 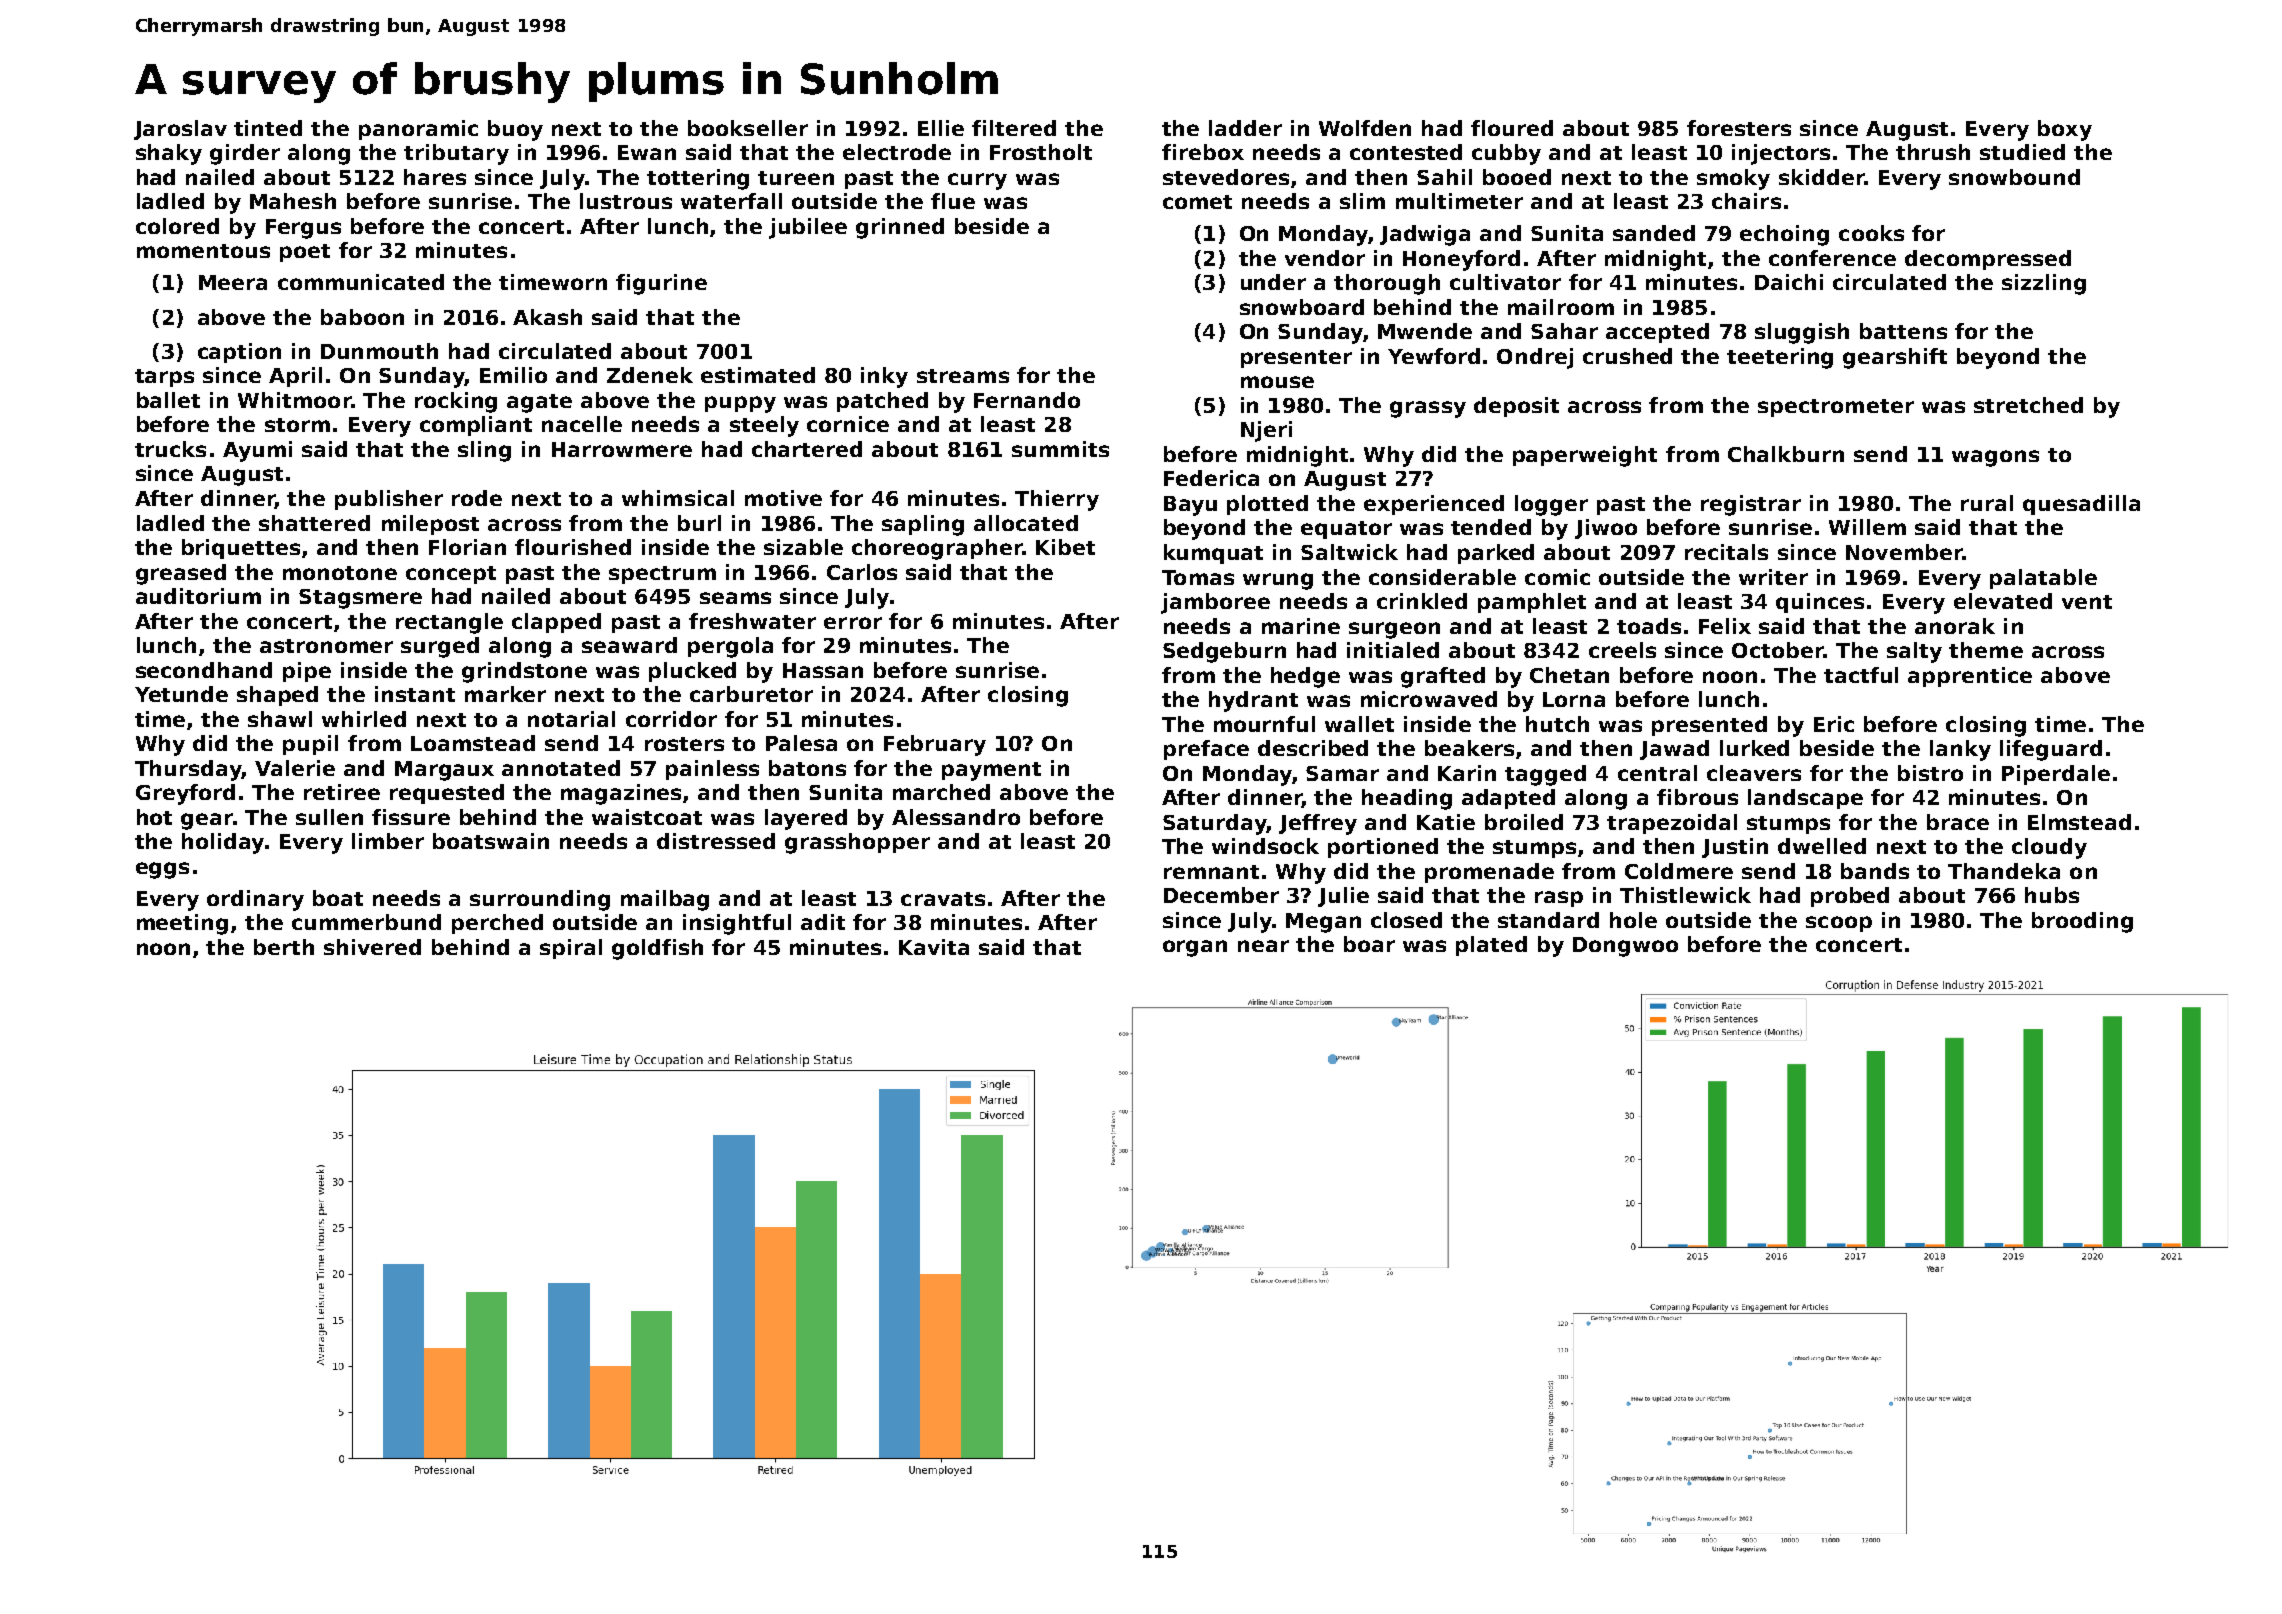 What do you see at coordinates (1428, 409) in the screenshot?
I see `grassy` at bounding box center [1428, 409].
